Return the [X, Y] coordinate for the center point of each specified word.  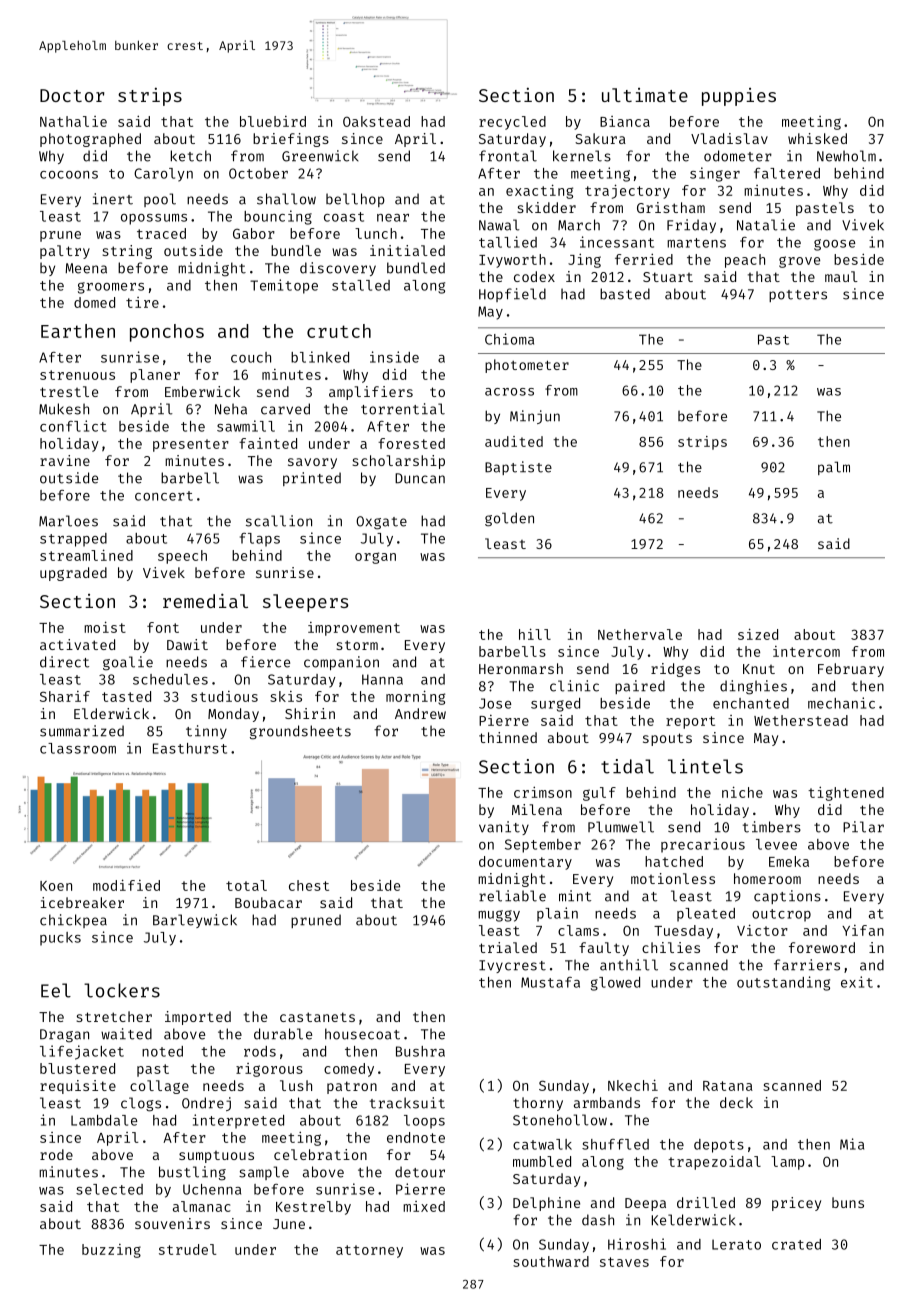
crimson [543, 792]
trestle [69, 391]
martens [696, 243]
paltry [65, 252]
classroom [78, 748]
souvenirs [172, 1223]
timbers [772, 827]
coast [344, 217]
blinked [320, 357]
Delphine [546, 1204]
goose [834, 245]
